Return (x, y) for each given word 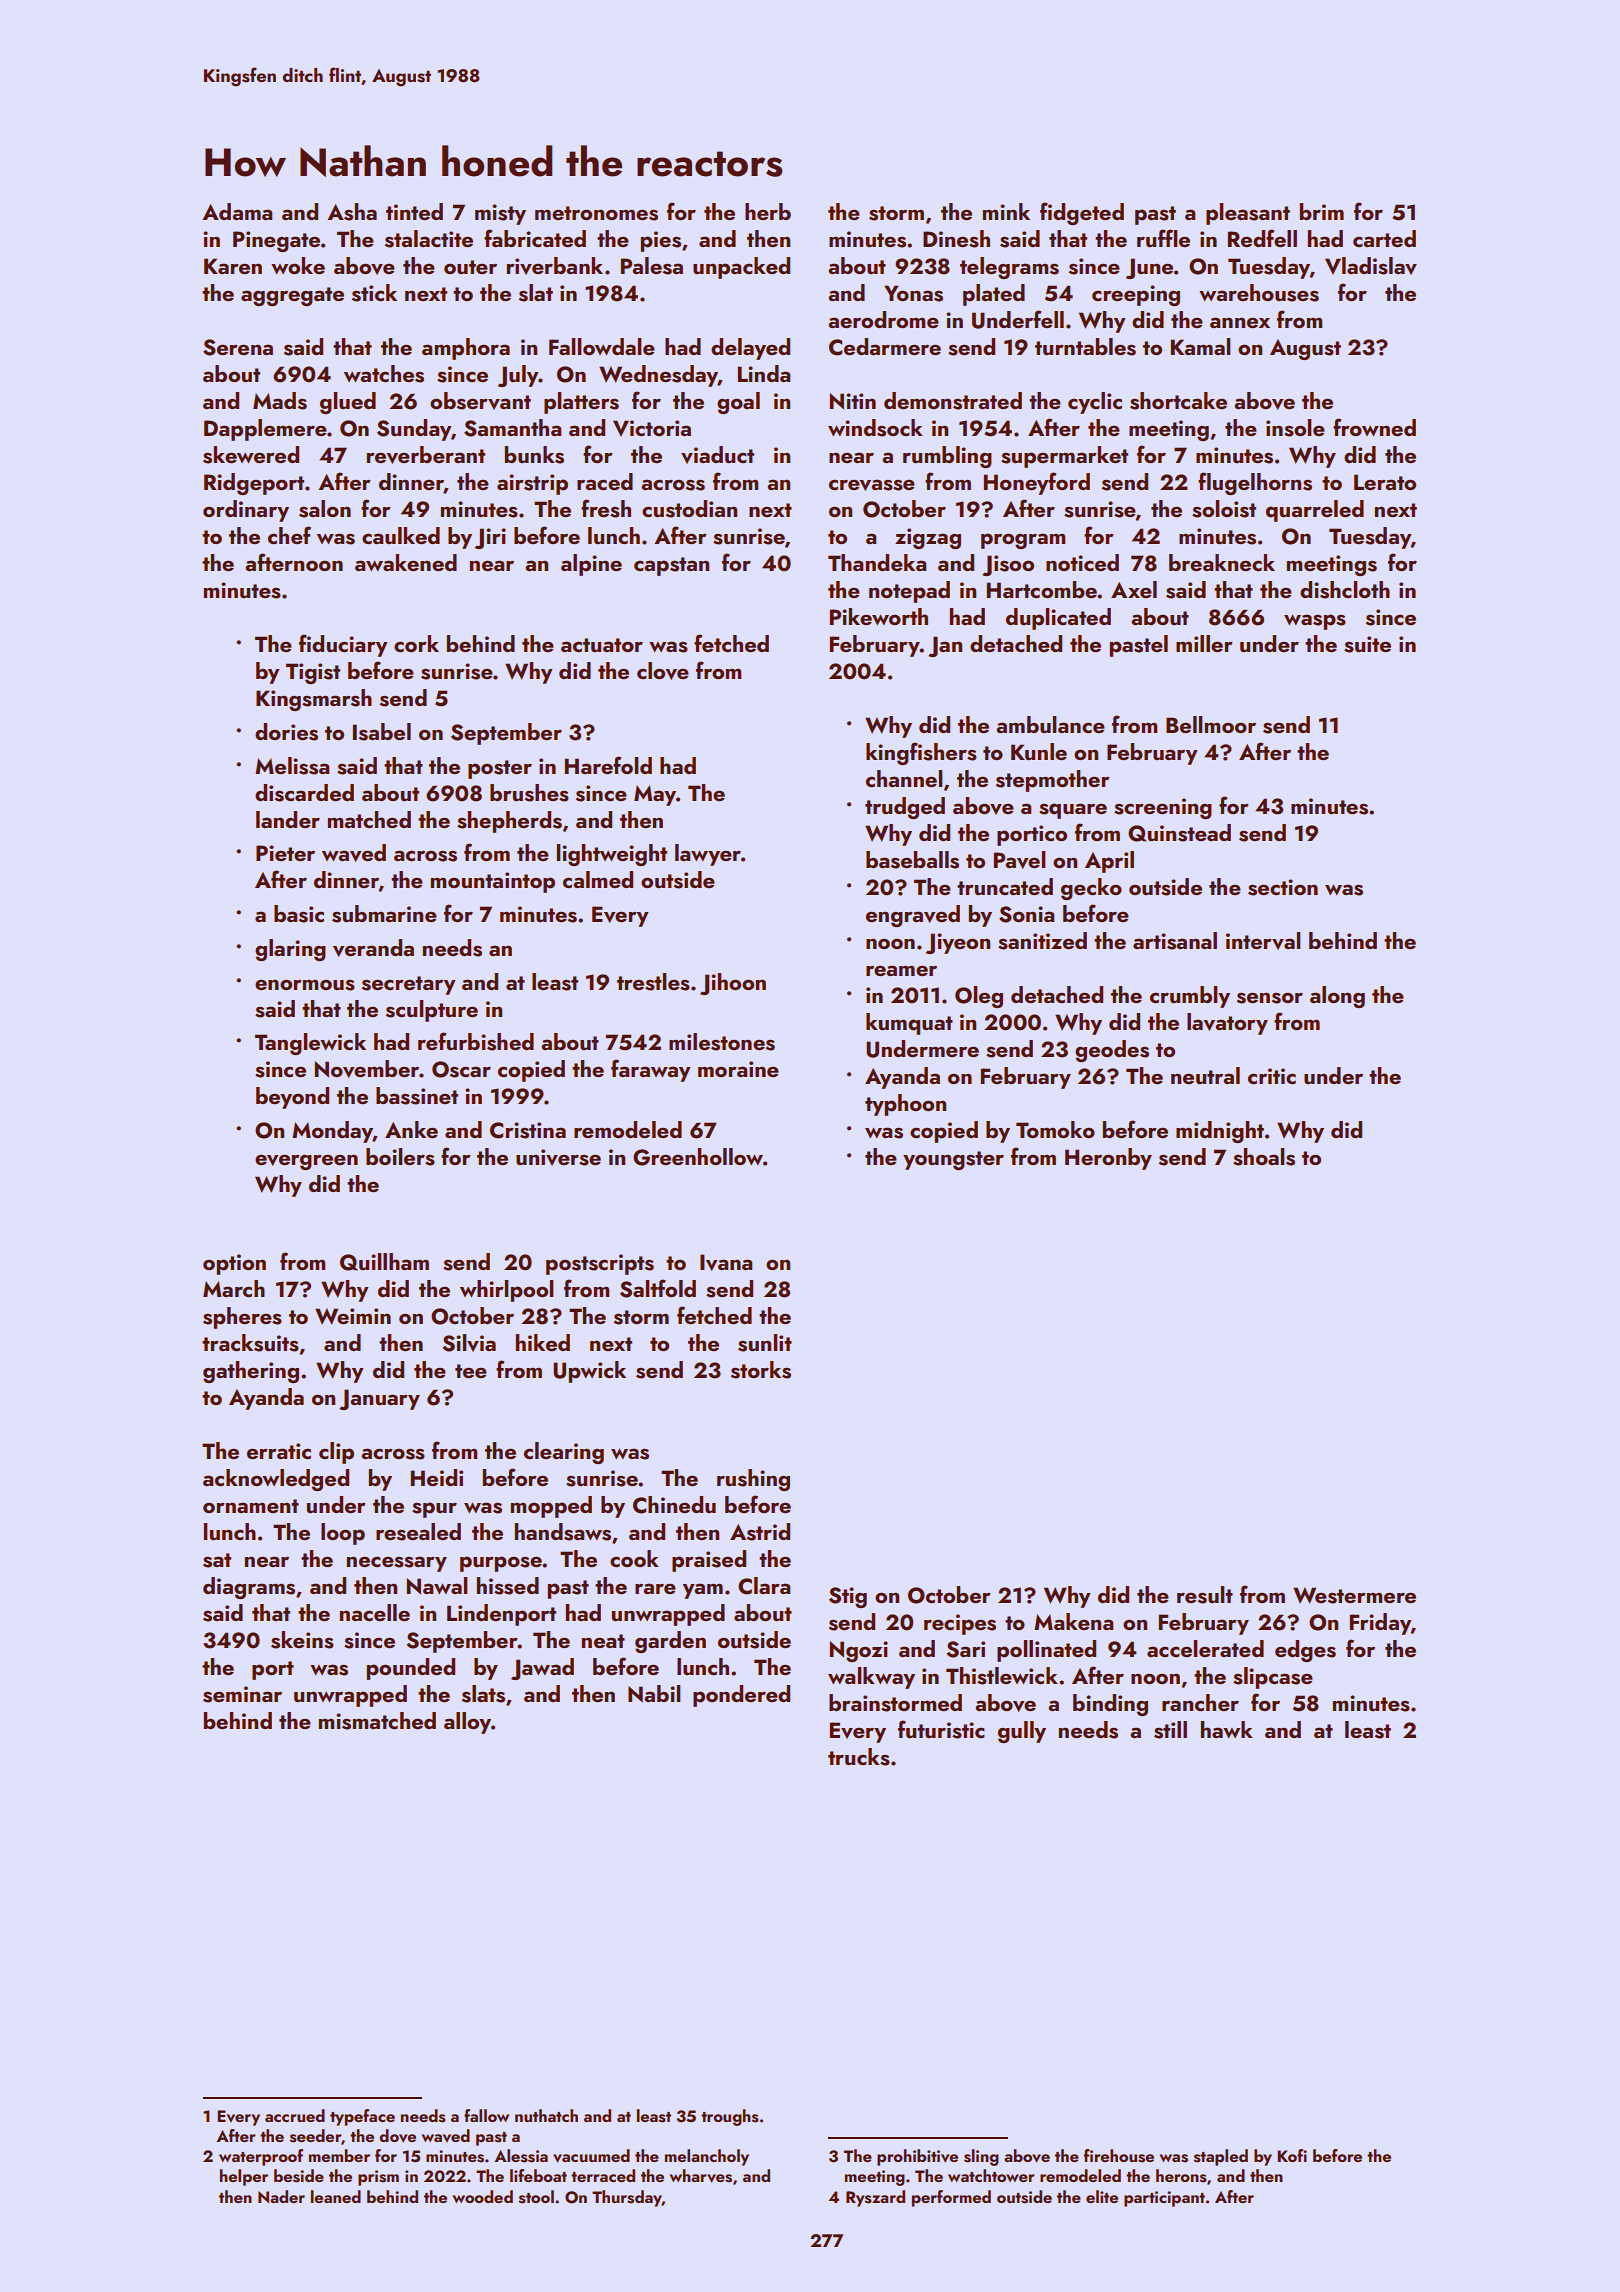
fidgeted (1082, 213)
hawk (1227, 1729)
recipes (960, 1624)
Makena (1073, 1621)
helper (244, 2177)
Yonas (913, 293)
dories (286, 732)
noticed (1082, 562)
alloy (467, 1723)
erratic (279, 1451)
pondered (741, 1696)
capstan (671, 566)
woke (298, 265)
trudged (905, 808)
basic (299, 914)
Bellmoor (1211, 724)
